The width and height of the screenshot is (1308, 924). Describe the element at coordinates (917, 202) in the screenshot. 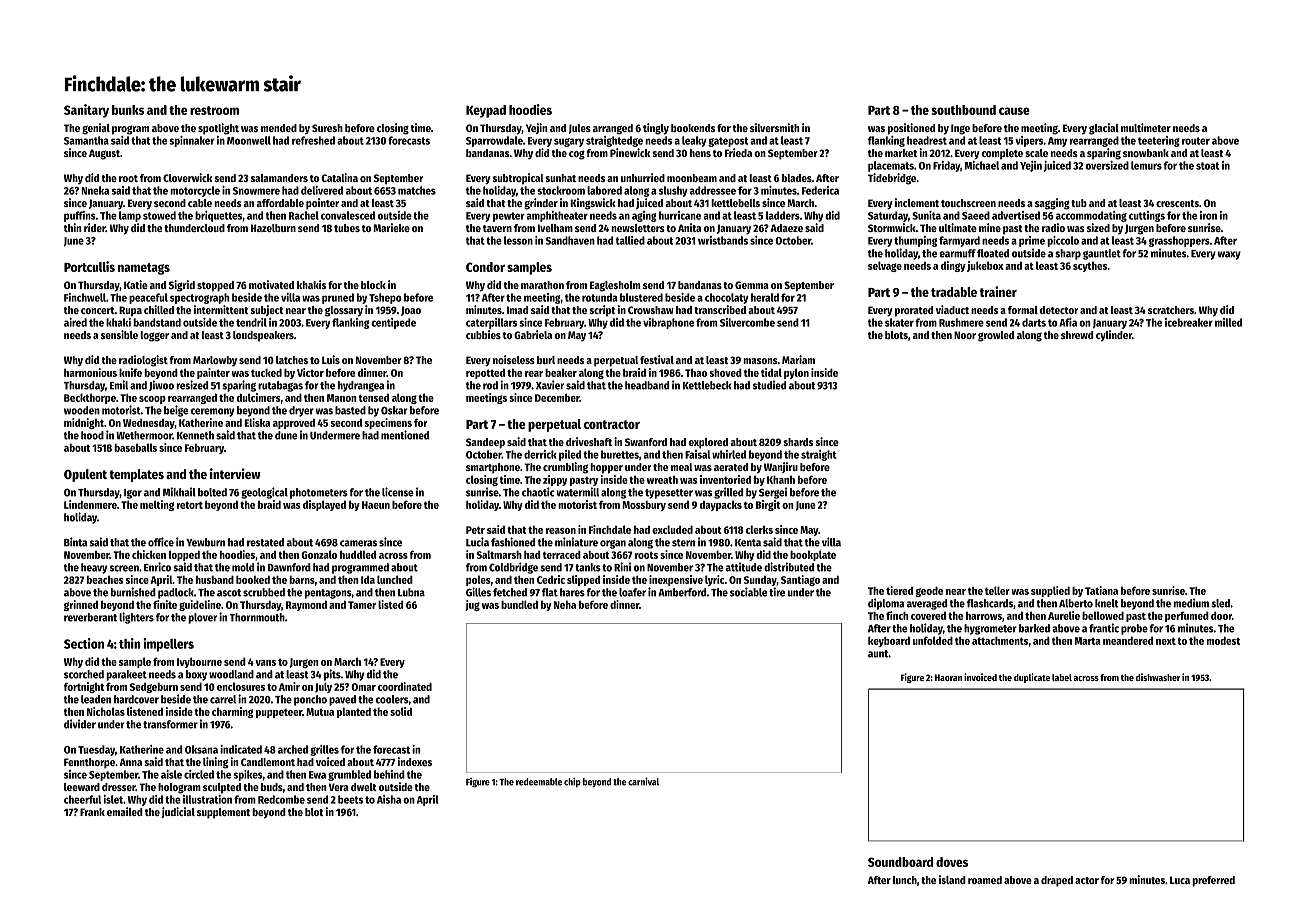

I see `inclement` at that location.
